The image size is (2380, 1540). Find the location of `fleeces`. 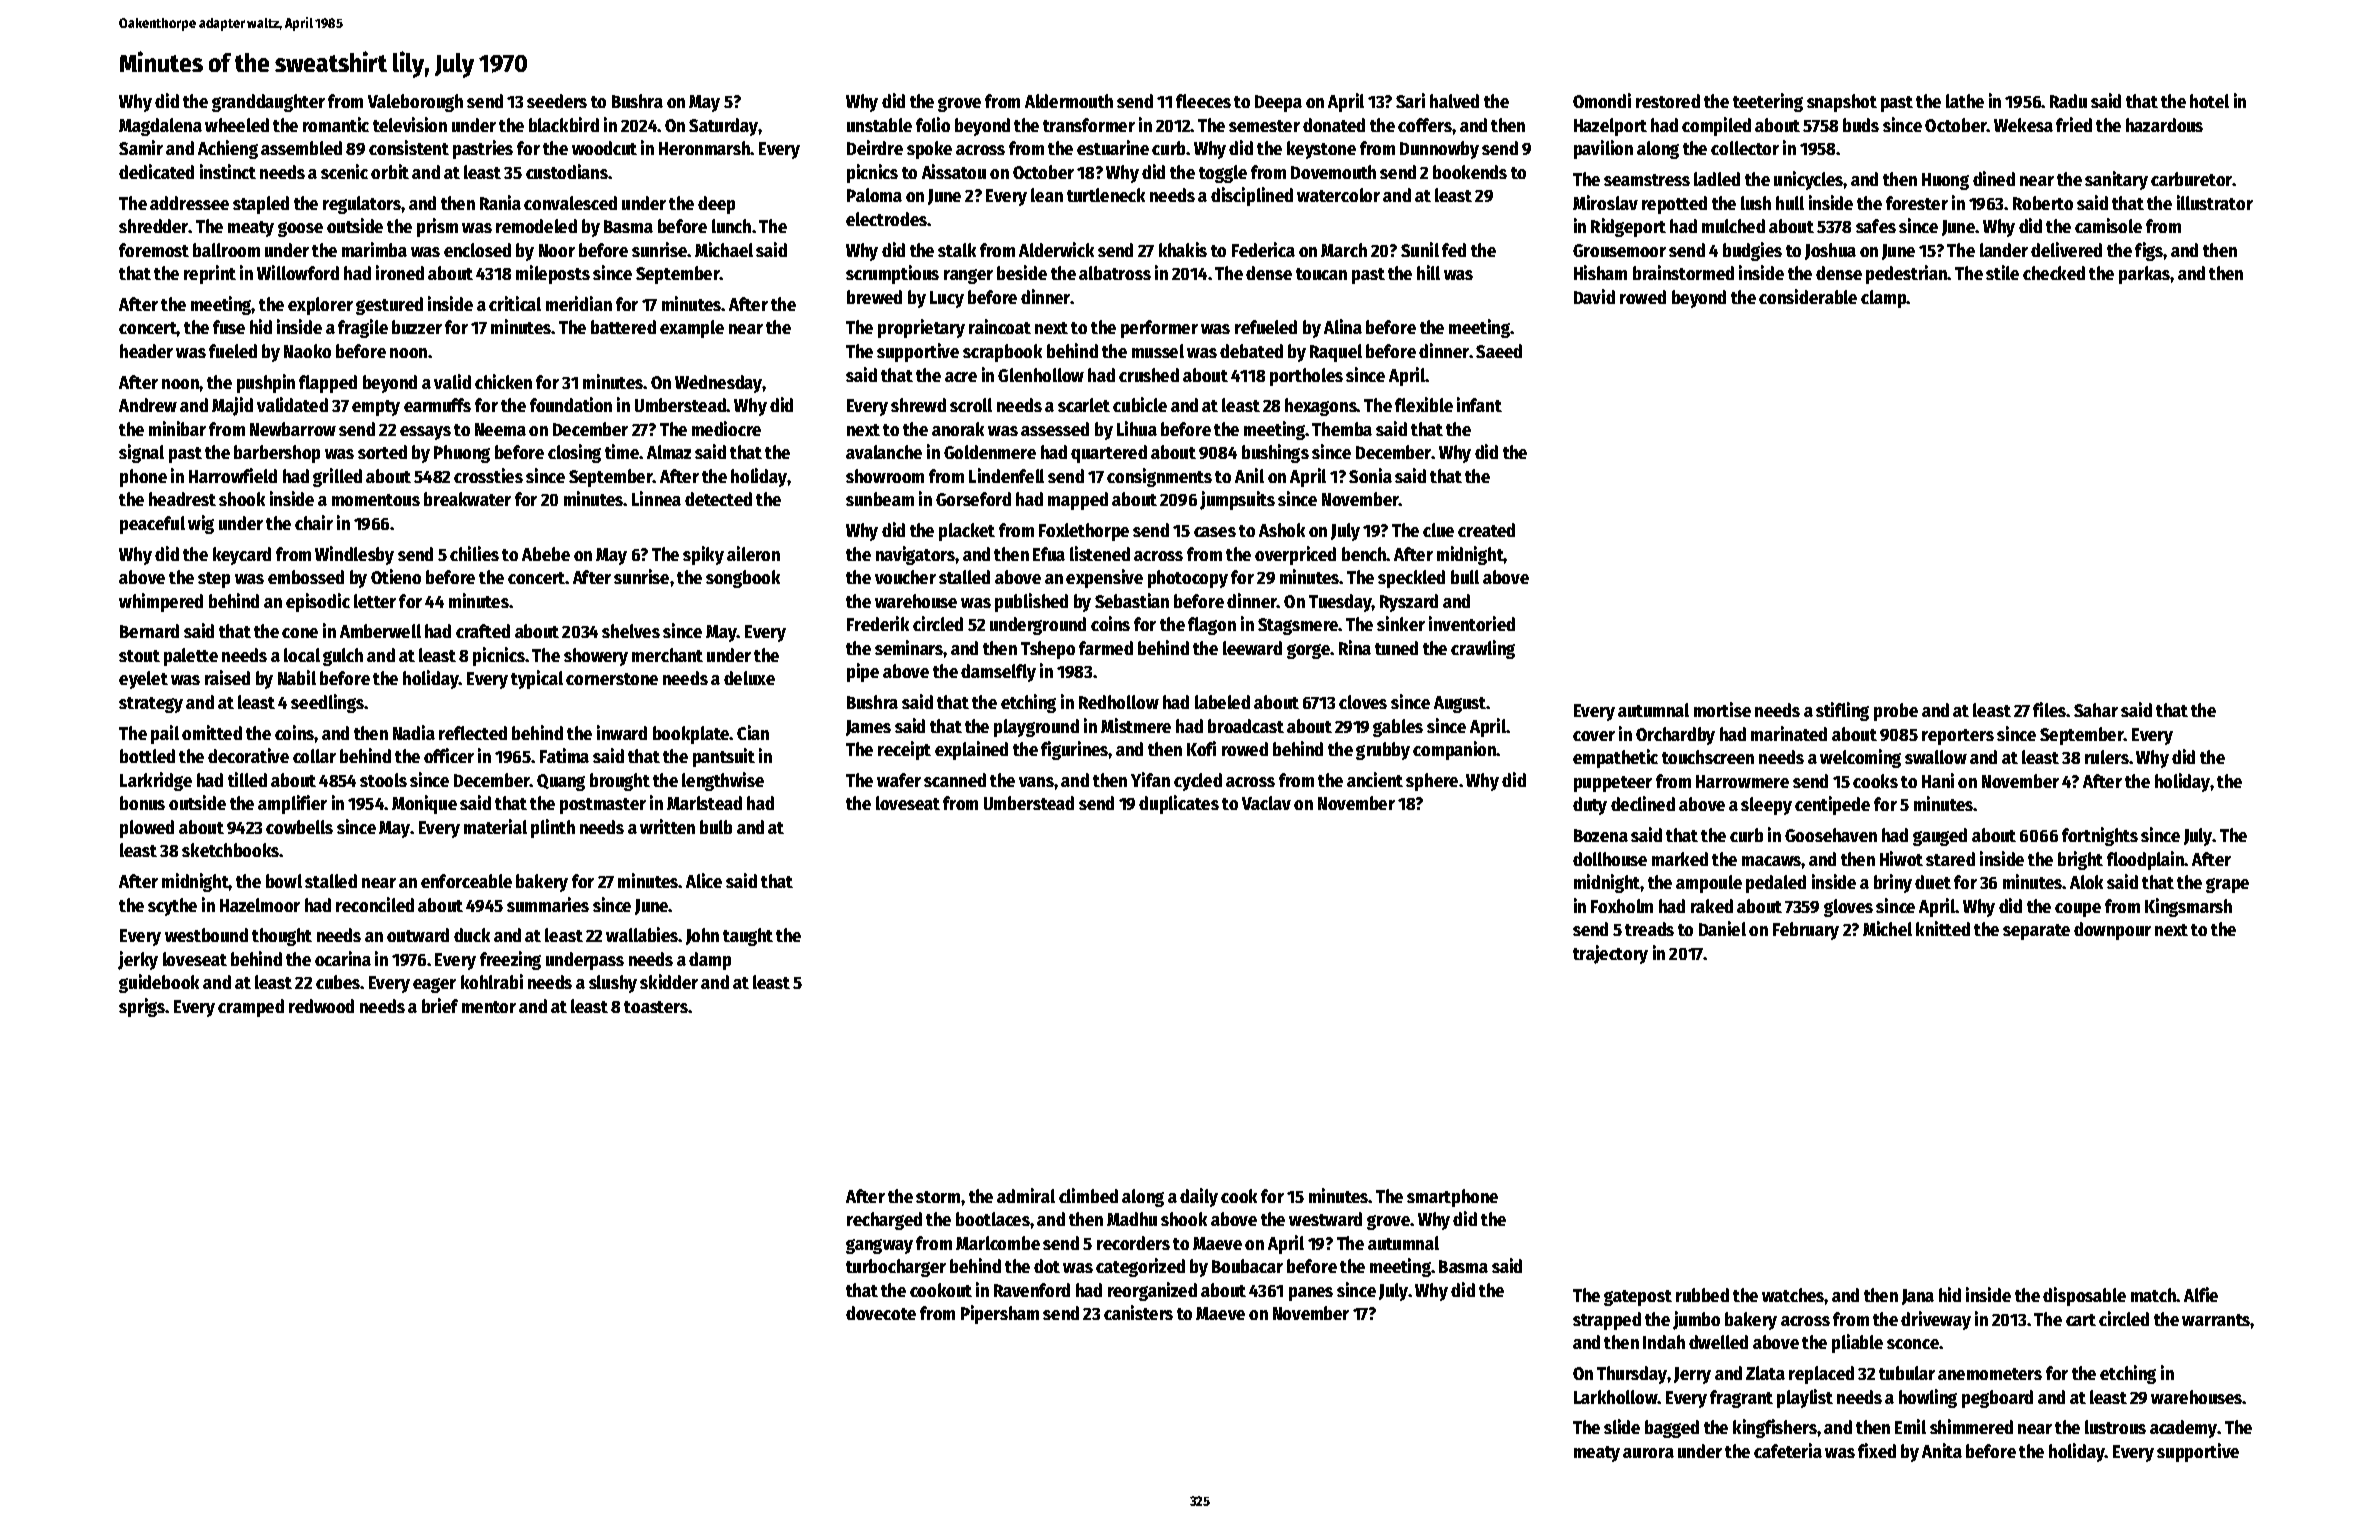

fleeces is located at coordinates (1203, 101).
